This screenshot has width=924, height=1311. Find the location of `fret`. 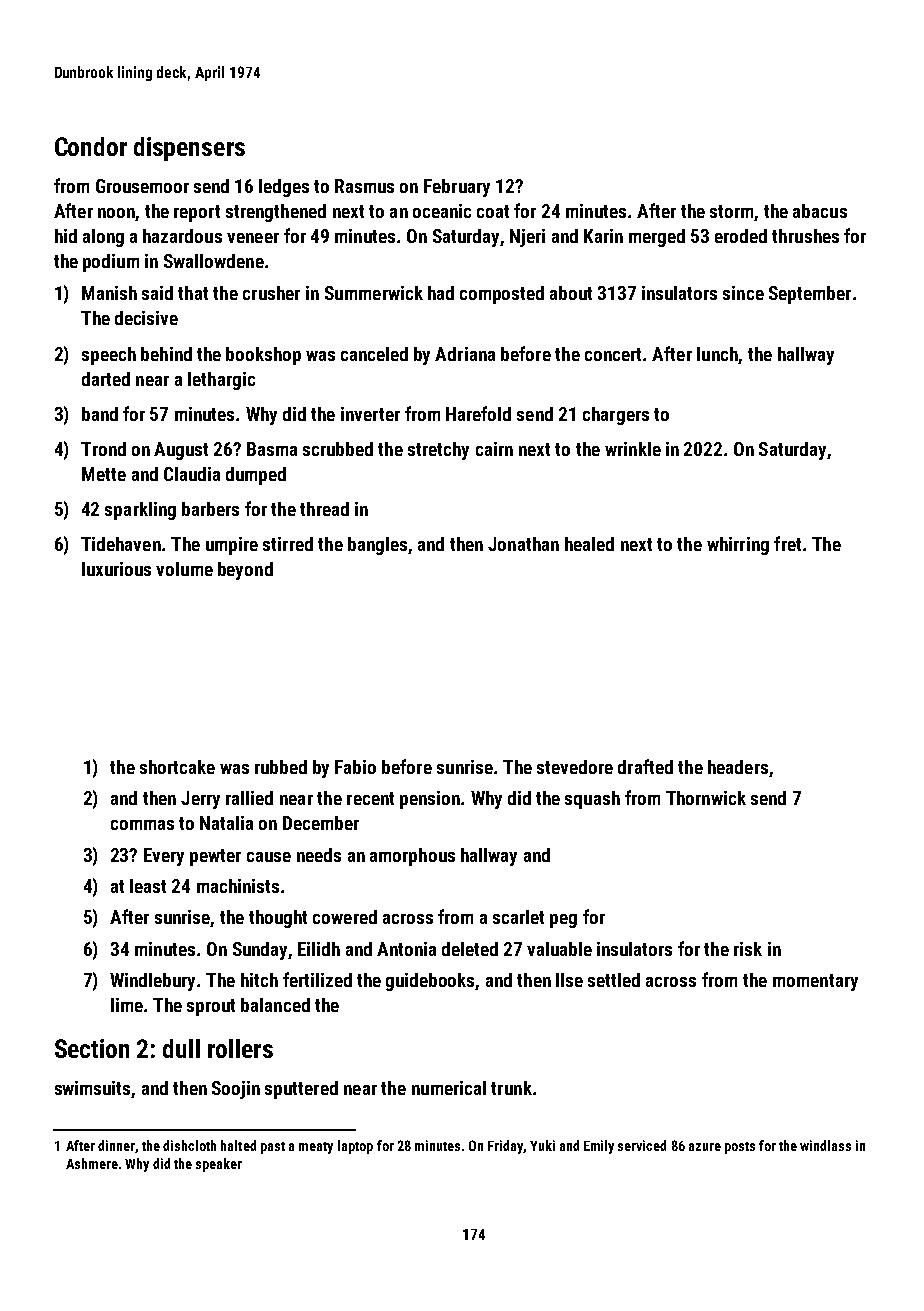

fret is located at coordinates (787, 543).
